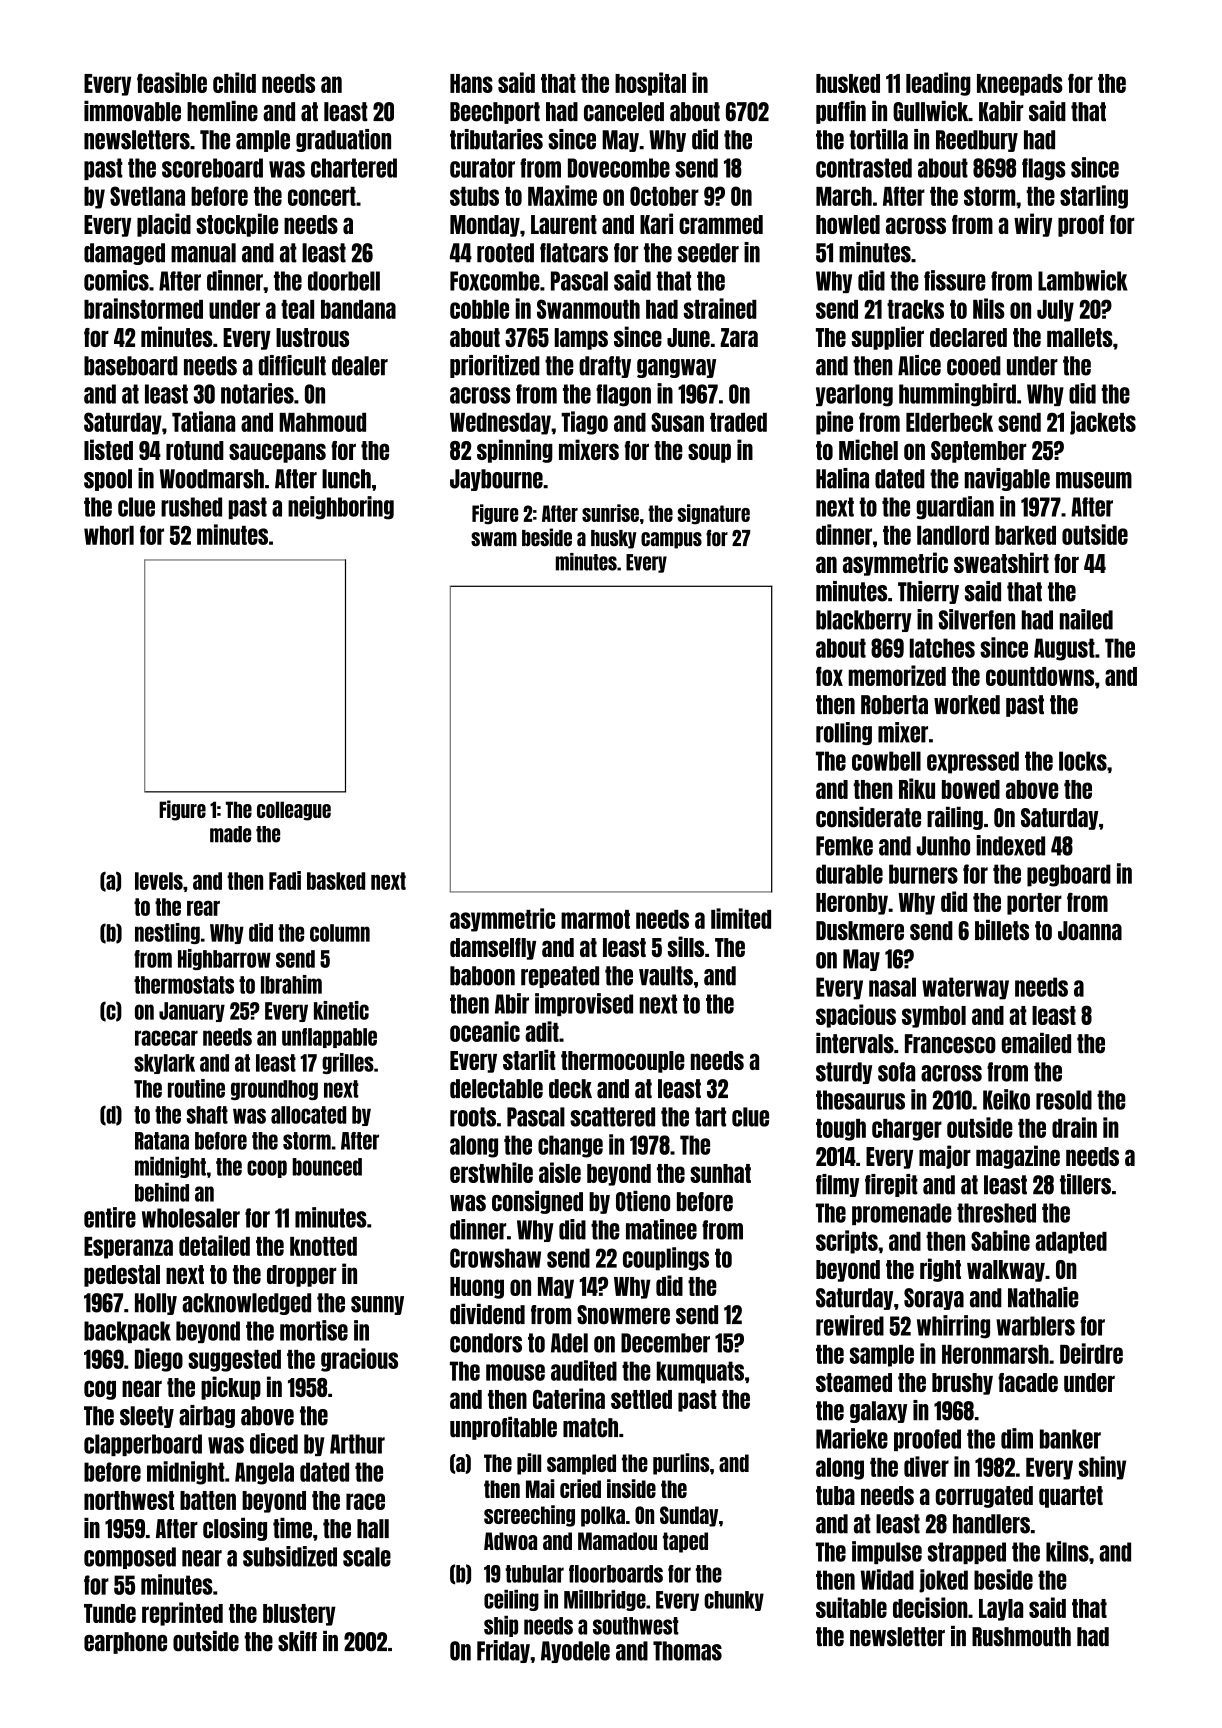 Image resolution: width=1222 pixels, height=1728 pixels. What do you see at coordinates (1028, 1382) in the screenshot?
I see `facade` at bounding box center [1028, 1382].
